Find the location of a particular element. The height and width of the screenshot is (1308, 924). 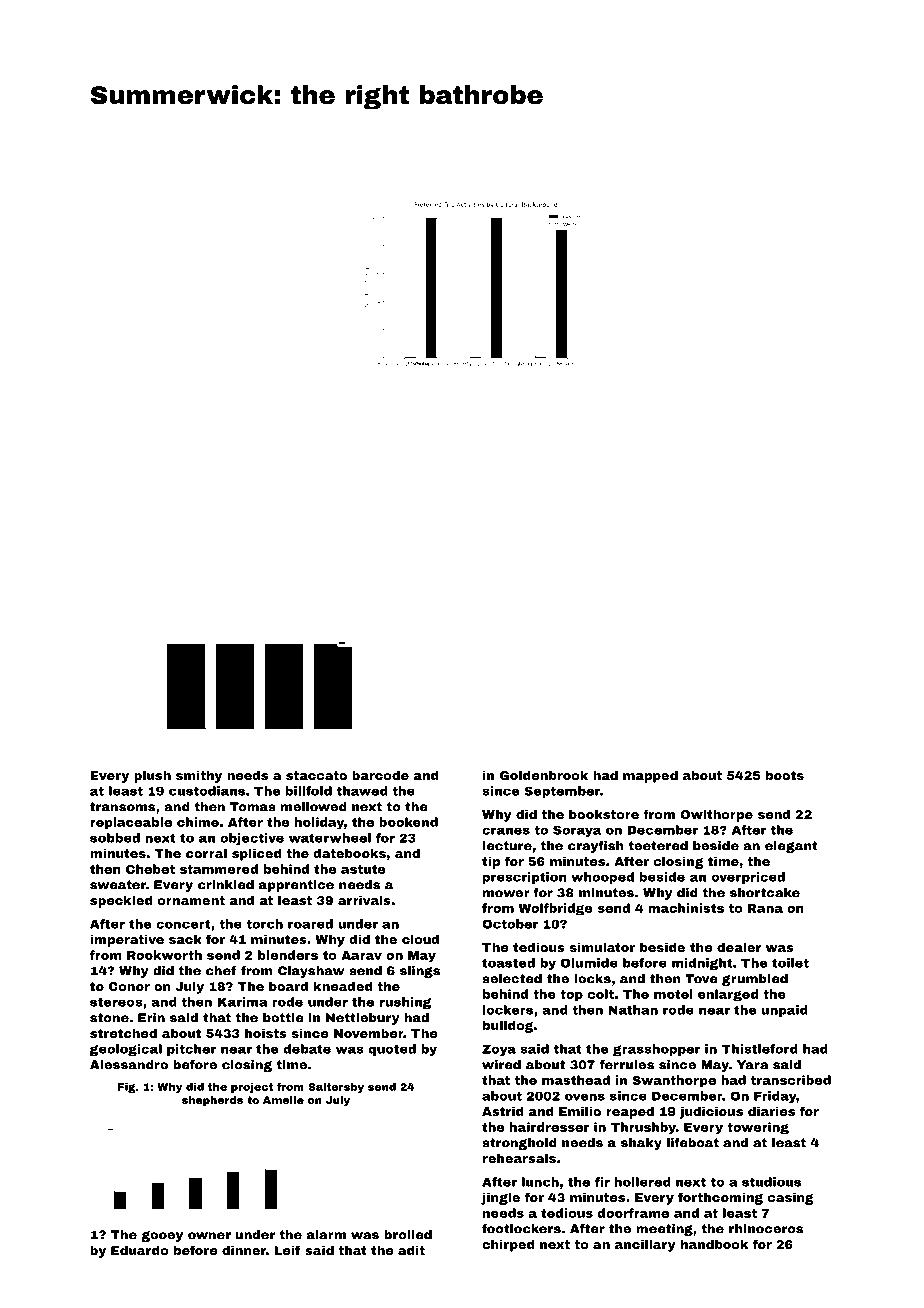

board is located at coordinates (288, 986).
